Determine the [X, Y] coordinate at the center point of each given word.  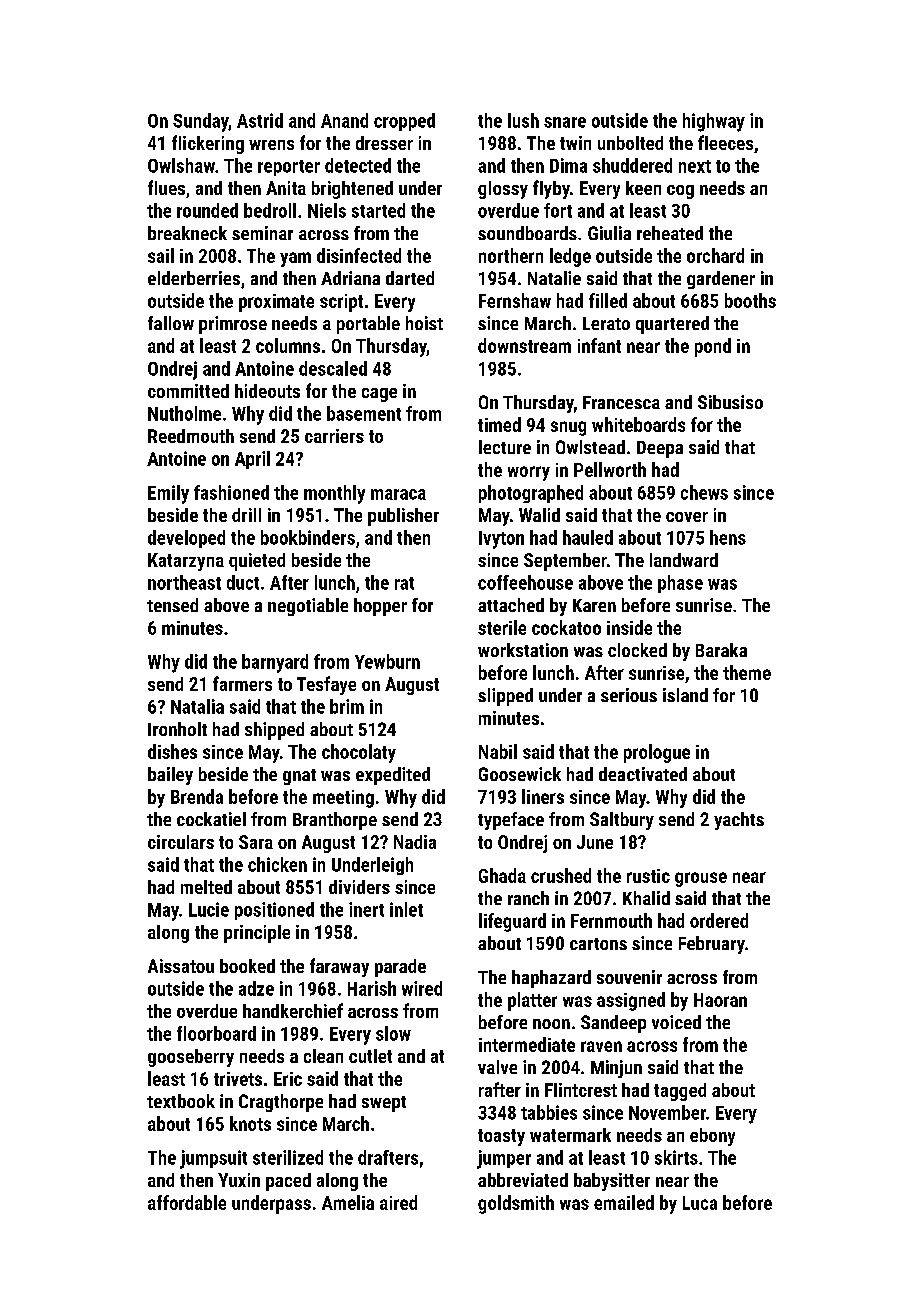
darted [410, 278]
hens [728, 537]
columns [288, 345]
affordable [187, 1202]
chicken [277, 864]
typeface [511, 821]
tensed [172, 605]
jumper [504, 1159]
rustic [648, 876]
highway [714, 122]
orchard [715, 255]
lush [523, 120]
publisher [403, 517]
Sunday [201, 122]
